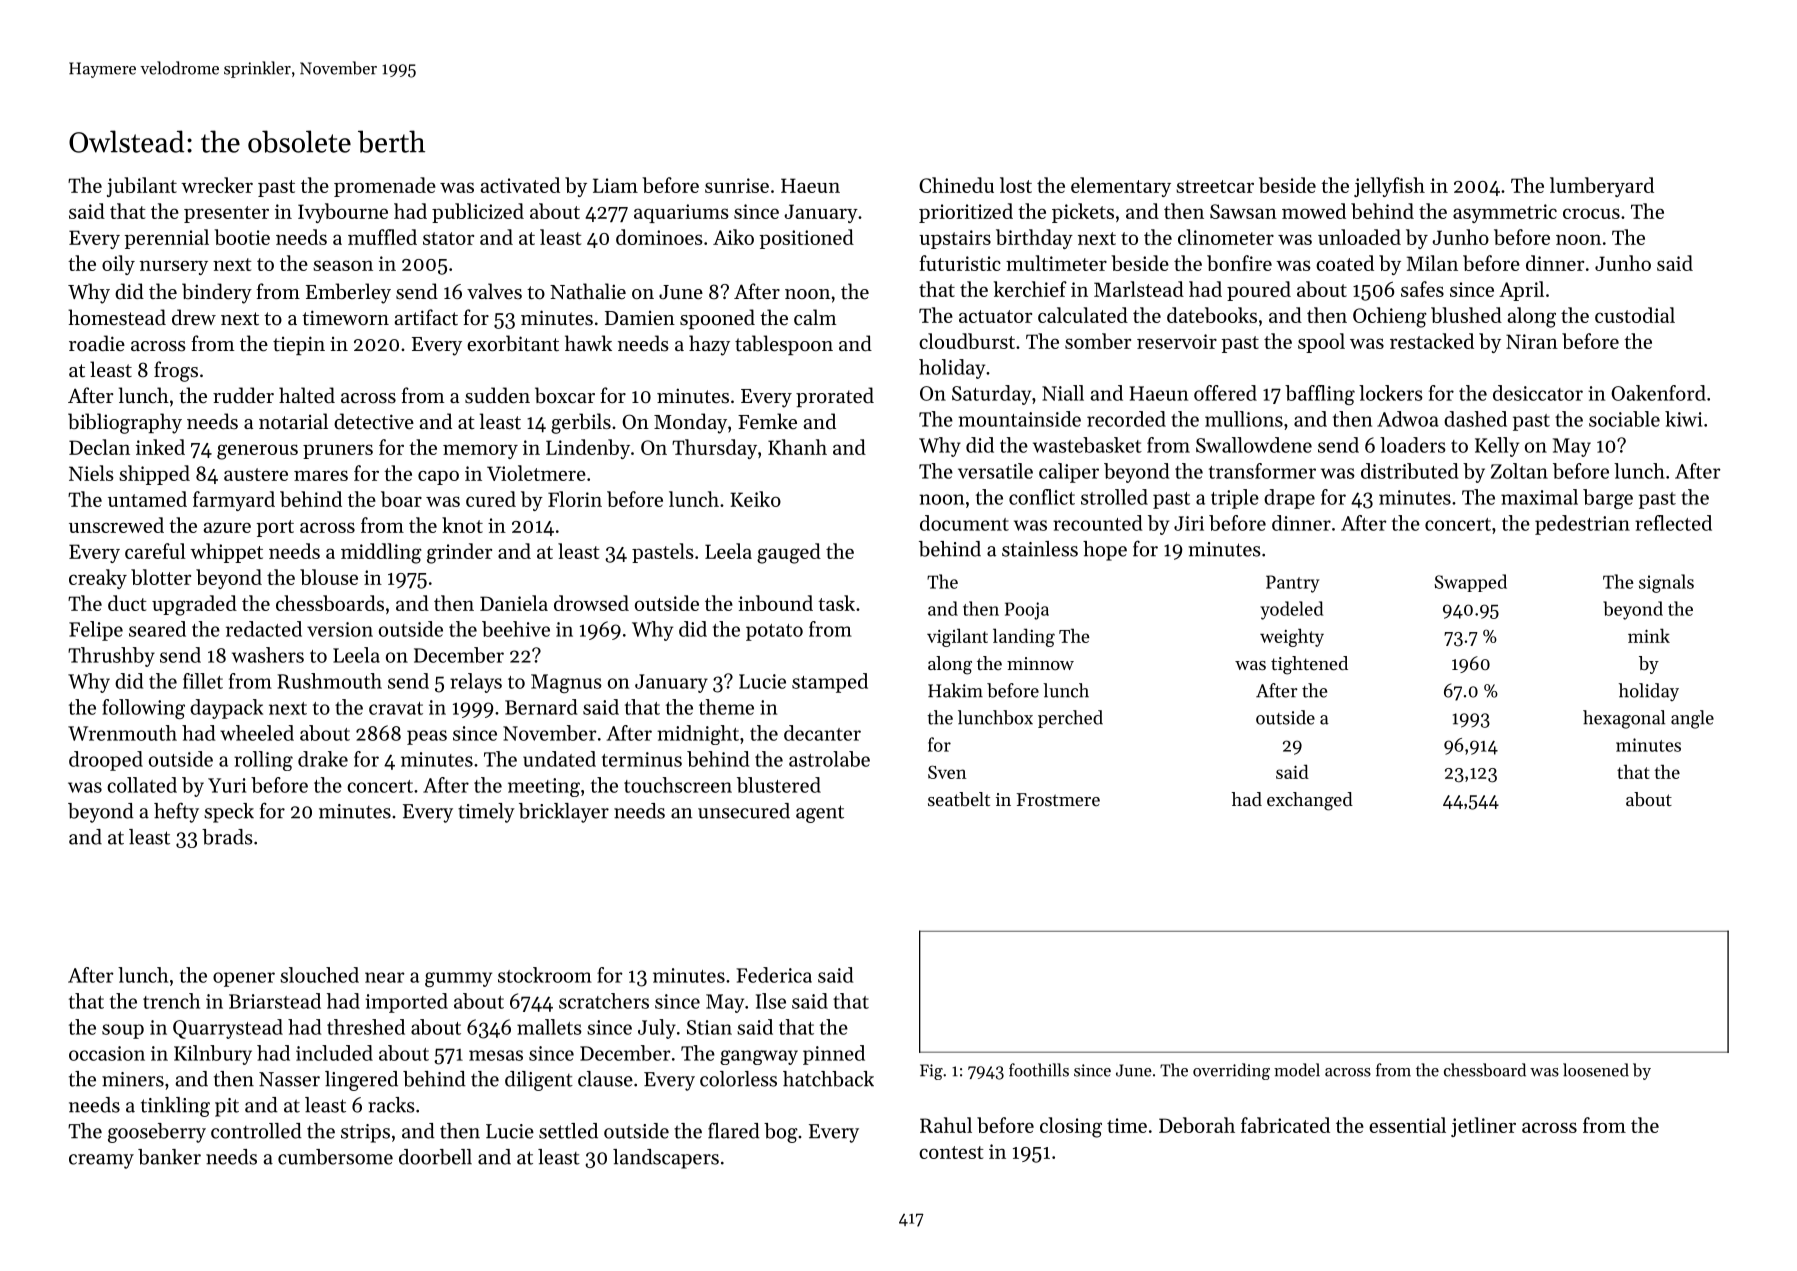 This screenshot has width=1797, height=1271. What do you see at coordinates (275, 1001) in the screenshot?
I see `Briarstead` at bounding box center [275, 1001].
